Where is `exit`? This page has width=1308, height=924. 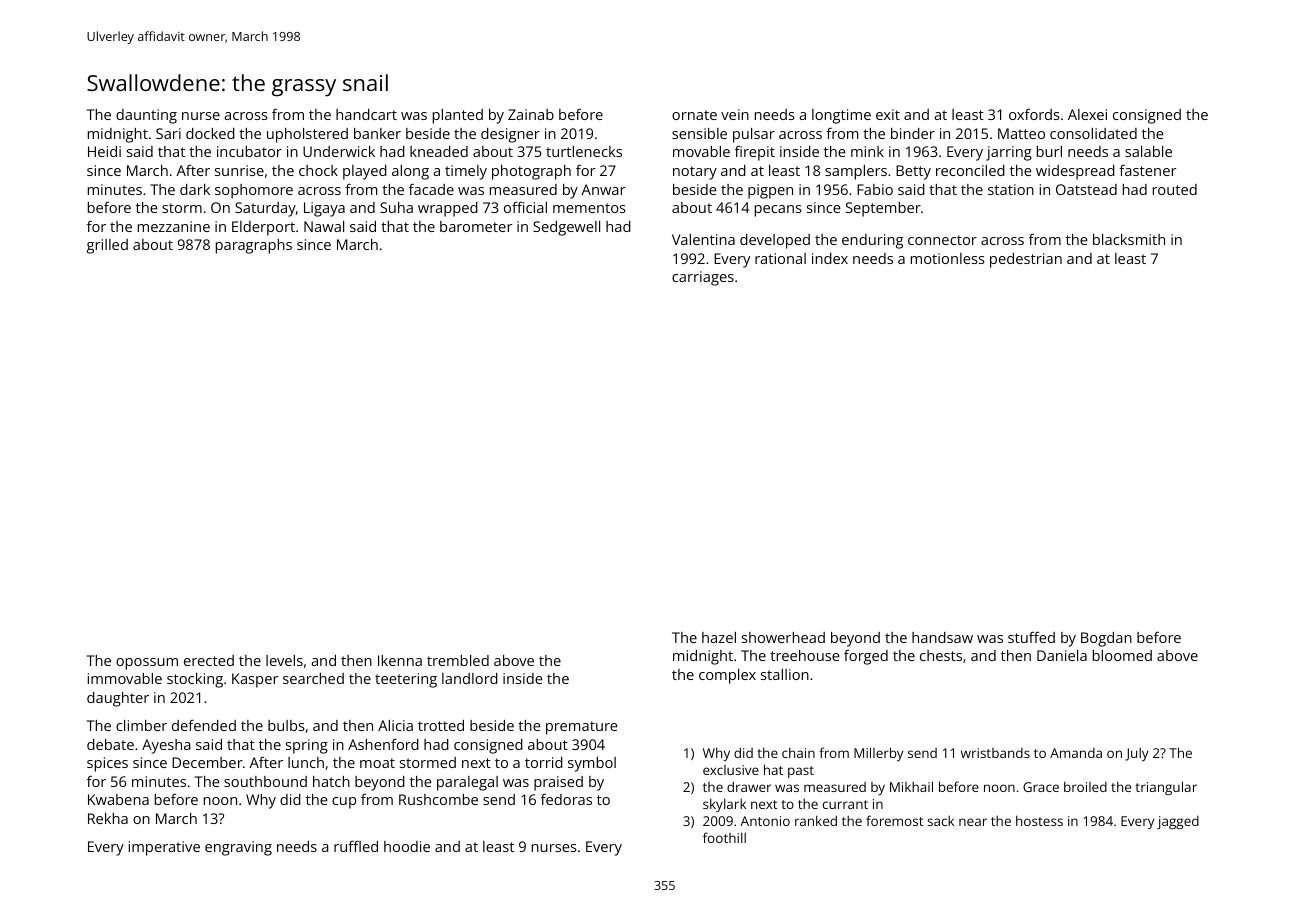 exit is located at coordinates (888, 114).
